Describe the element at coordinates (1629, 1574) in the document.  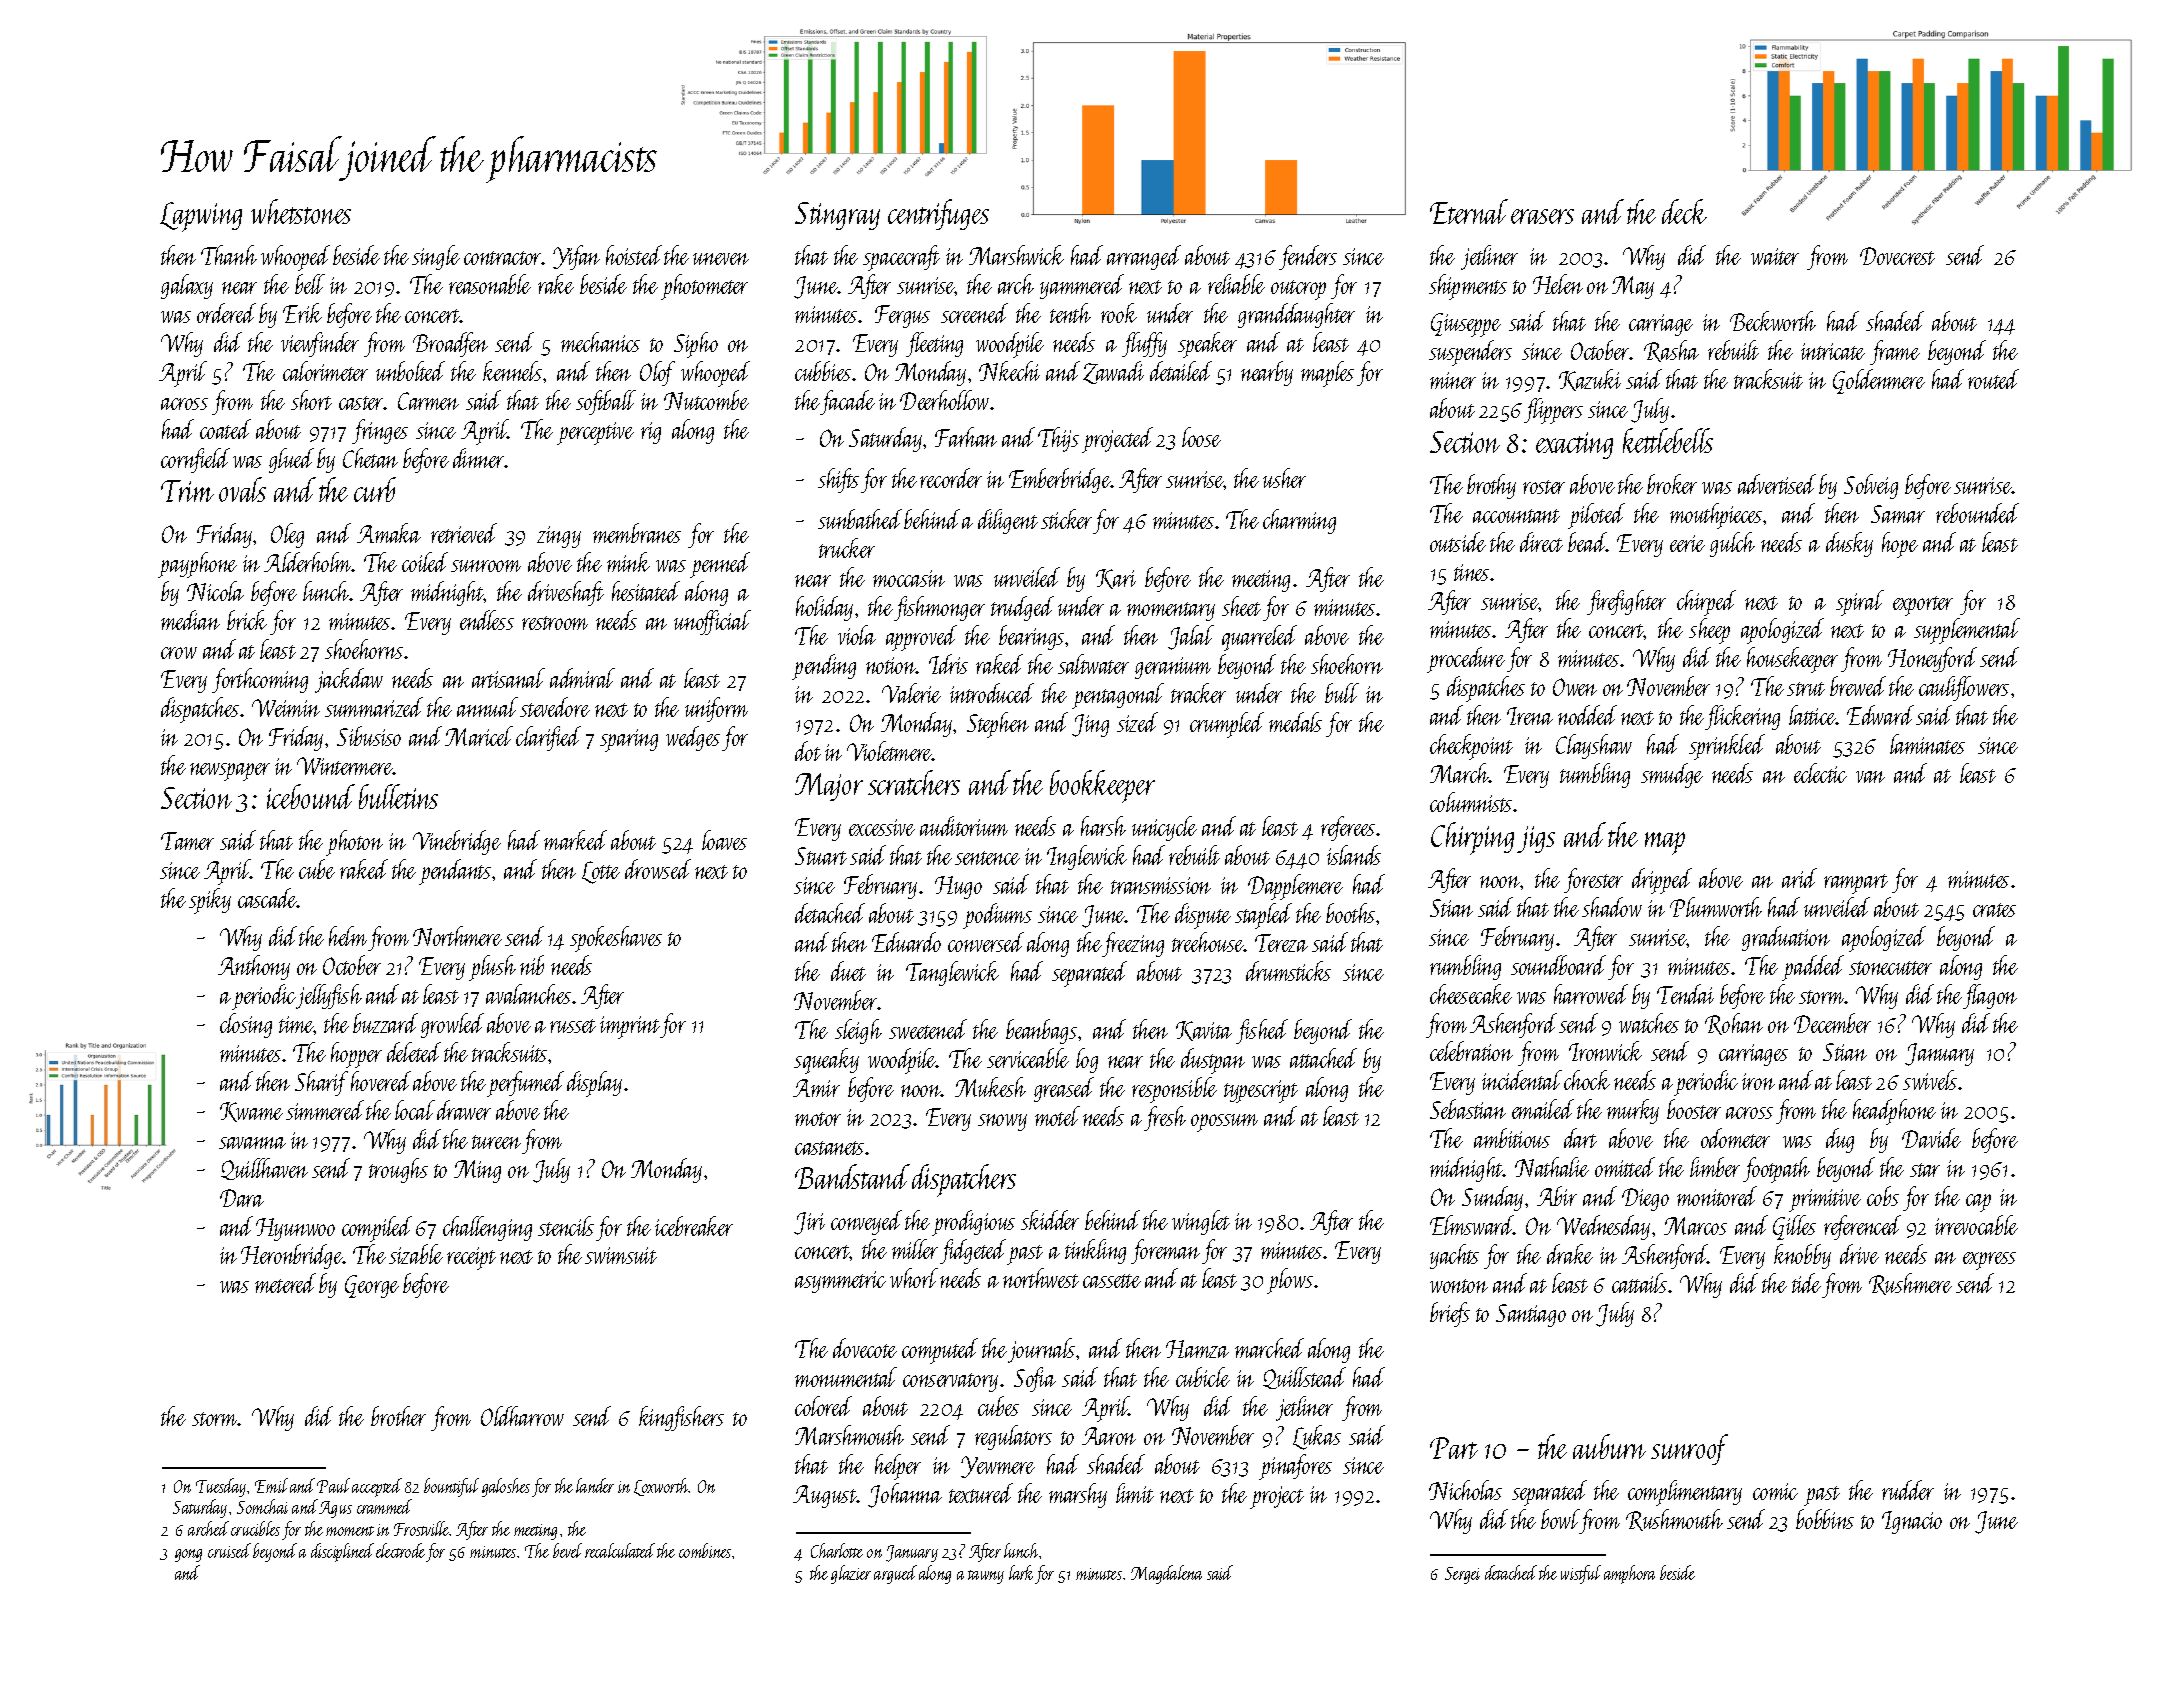
I see `amphora` at that location.
